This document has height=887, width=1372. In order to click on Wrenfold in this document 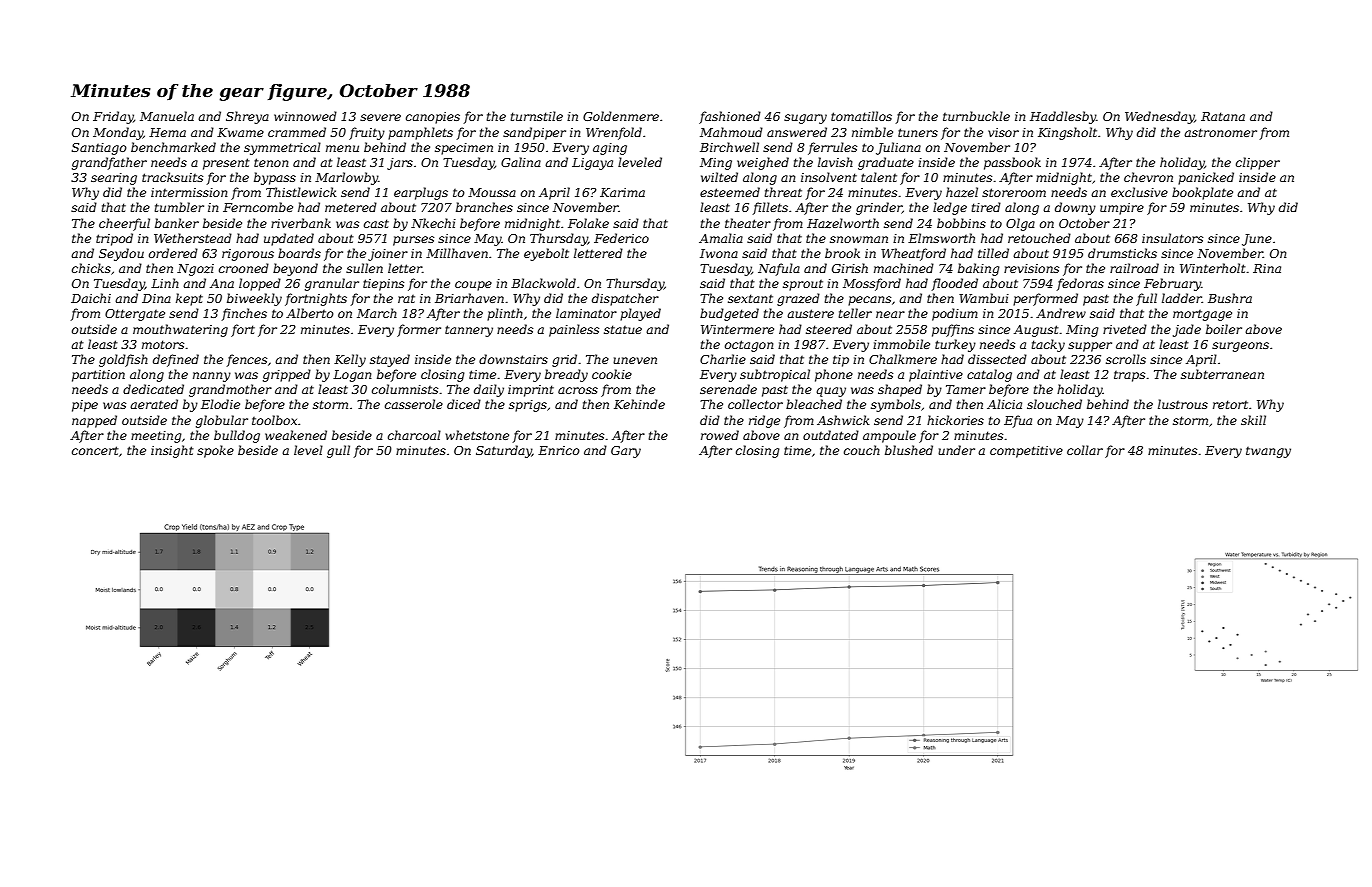, I will do `click(614, 133)`.
